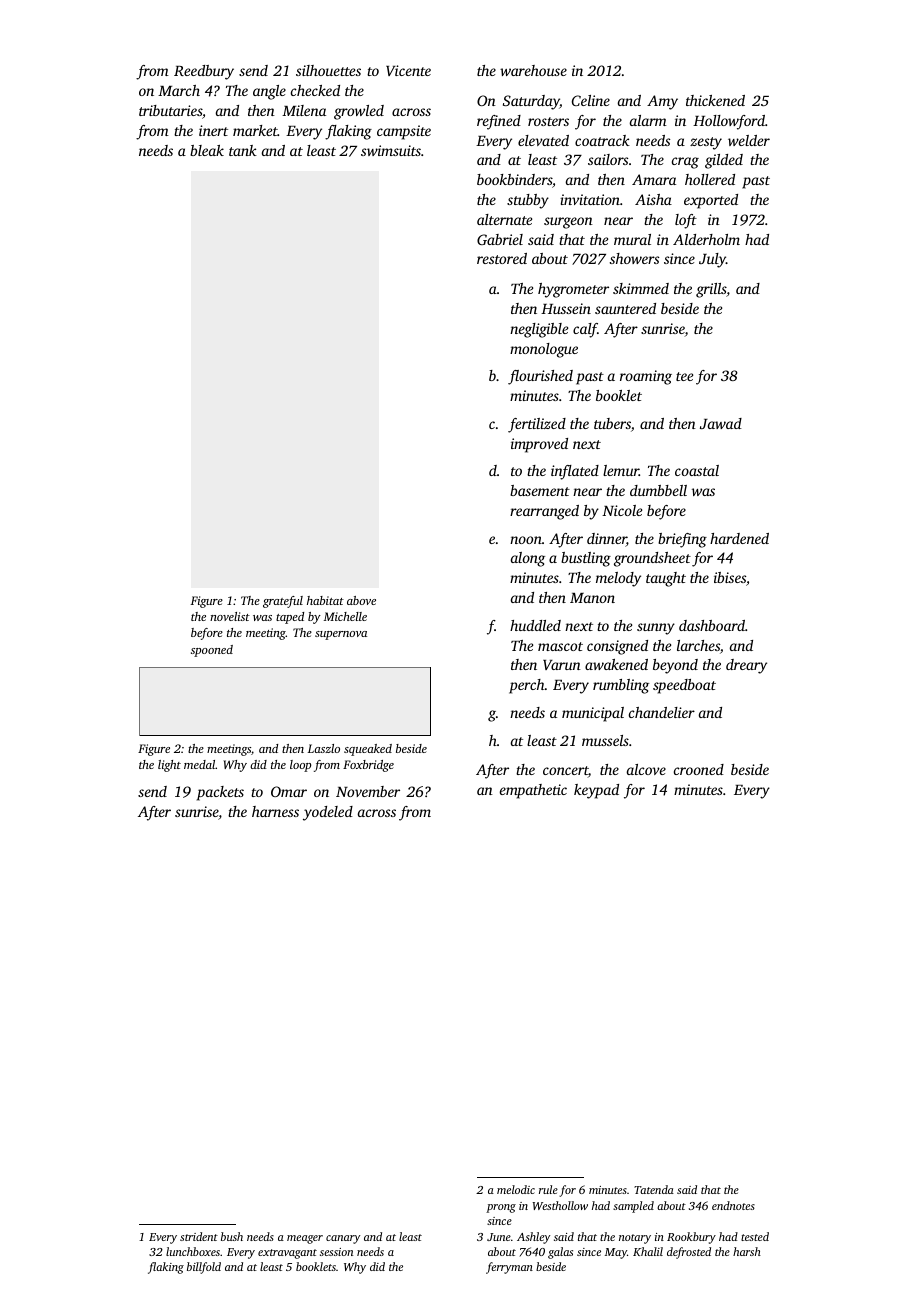  Describe the element at coordinates (283, 602) in the page. I see `grateful` at that location.
